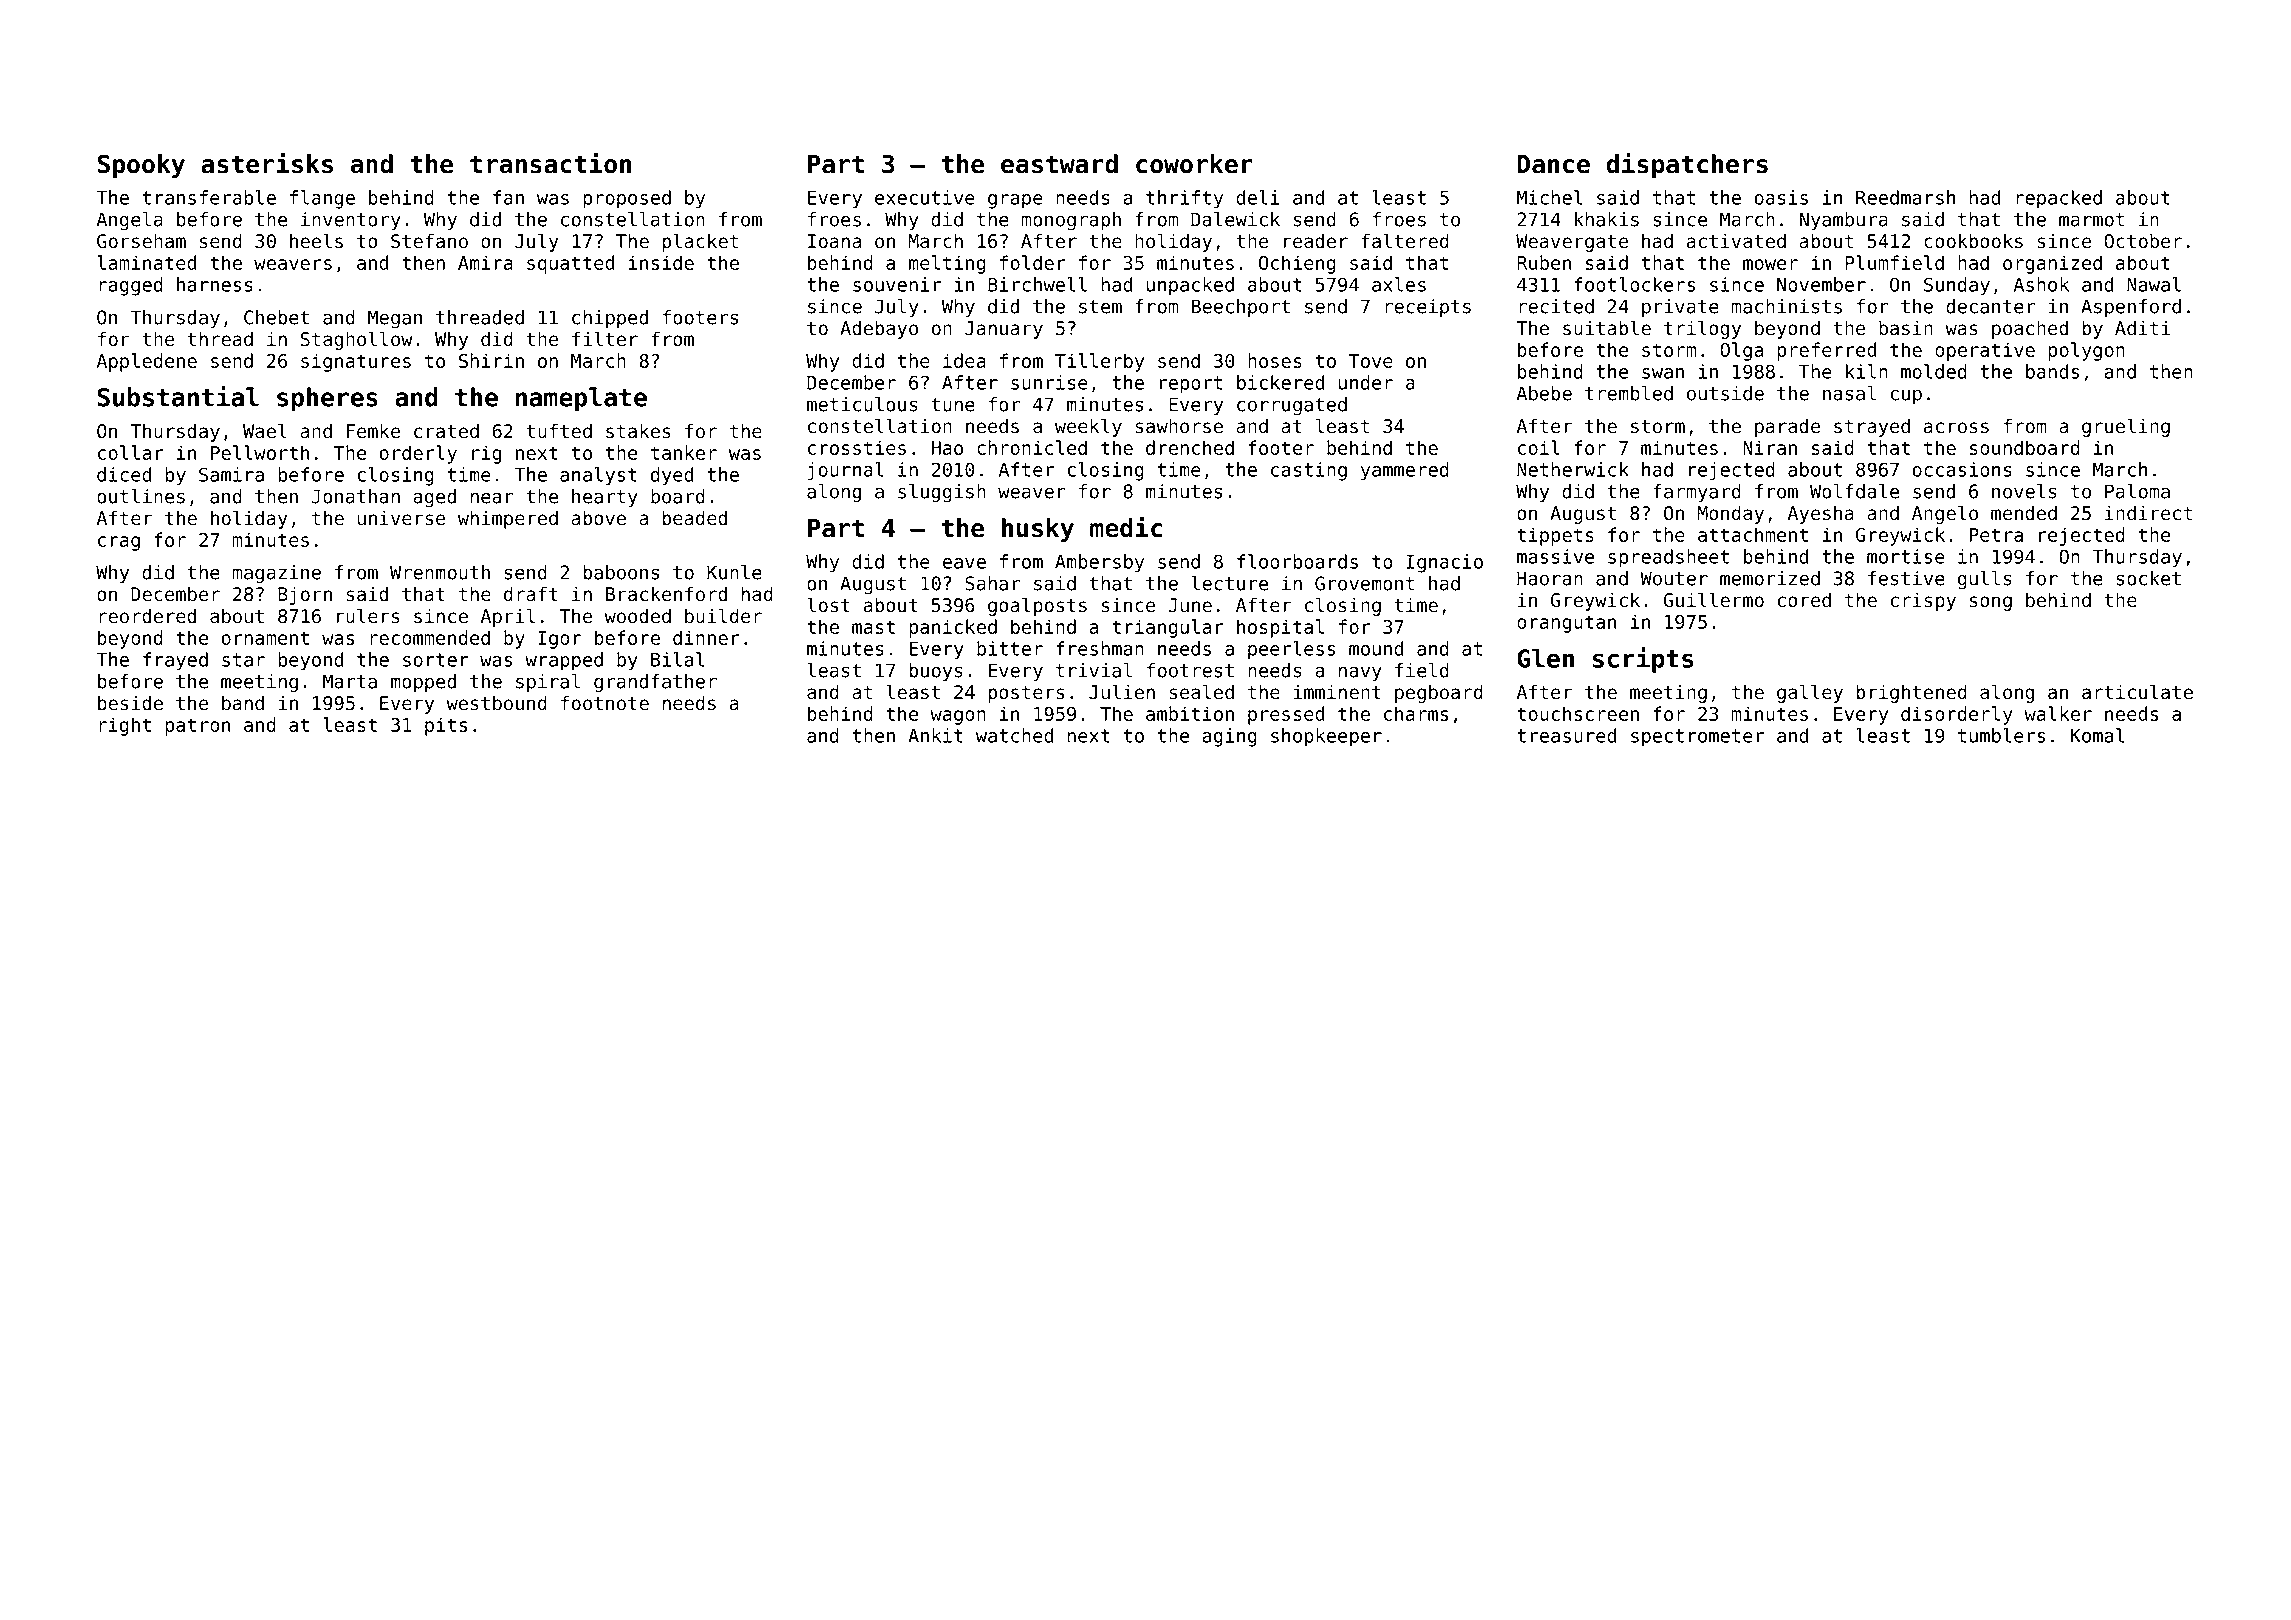 The image size is (2291, 1620). What do you see at coordinates (1687, 165) in the page?
I see `dispatchers` at bounding box center [1687, 165].
